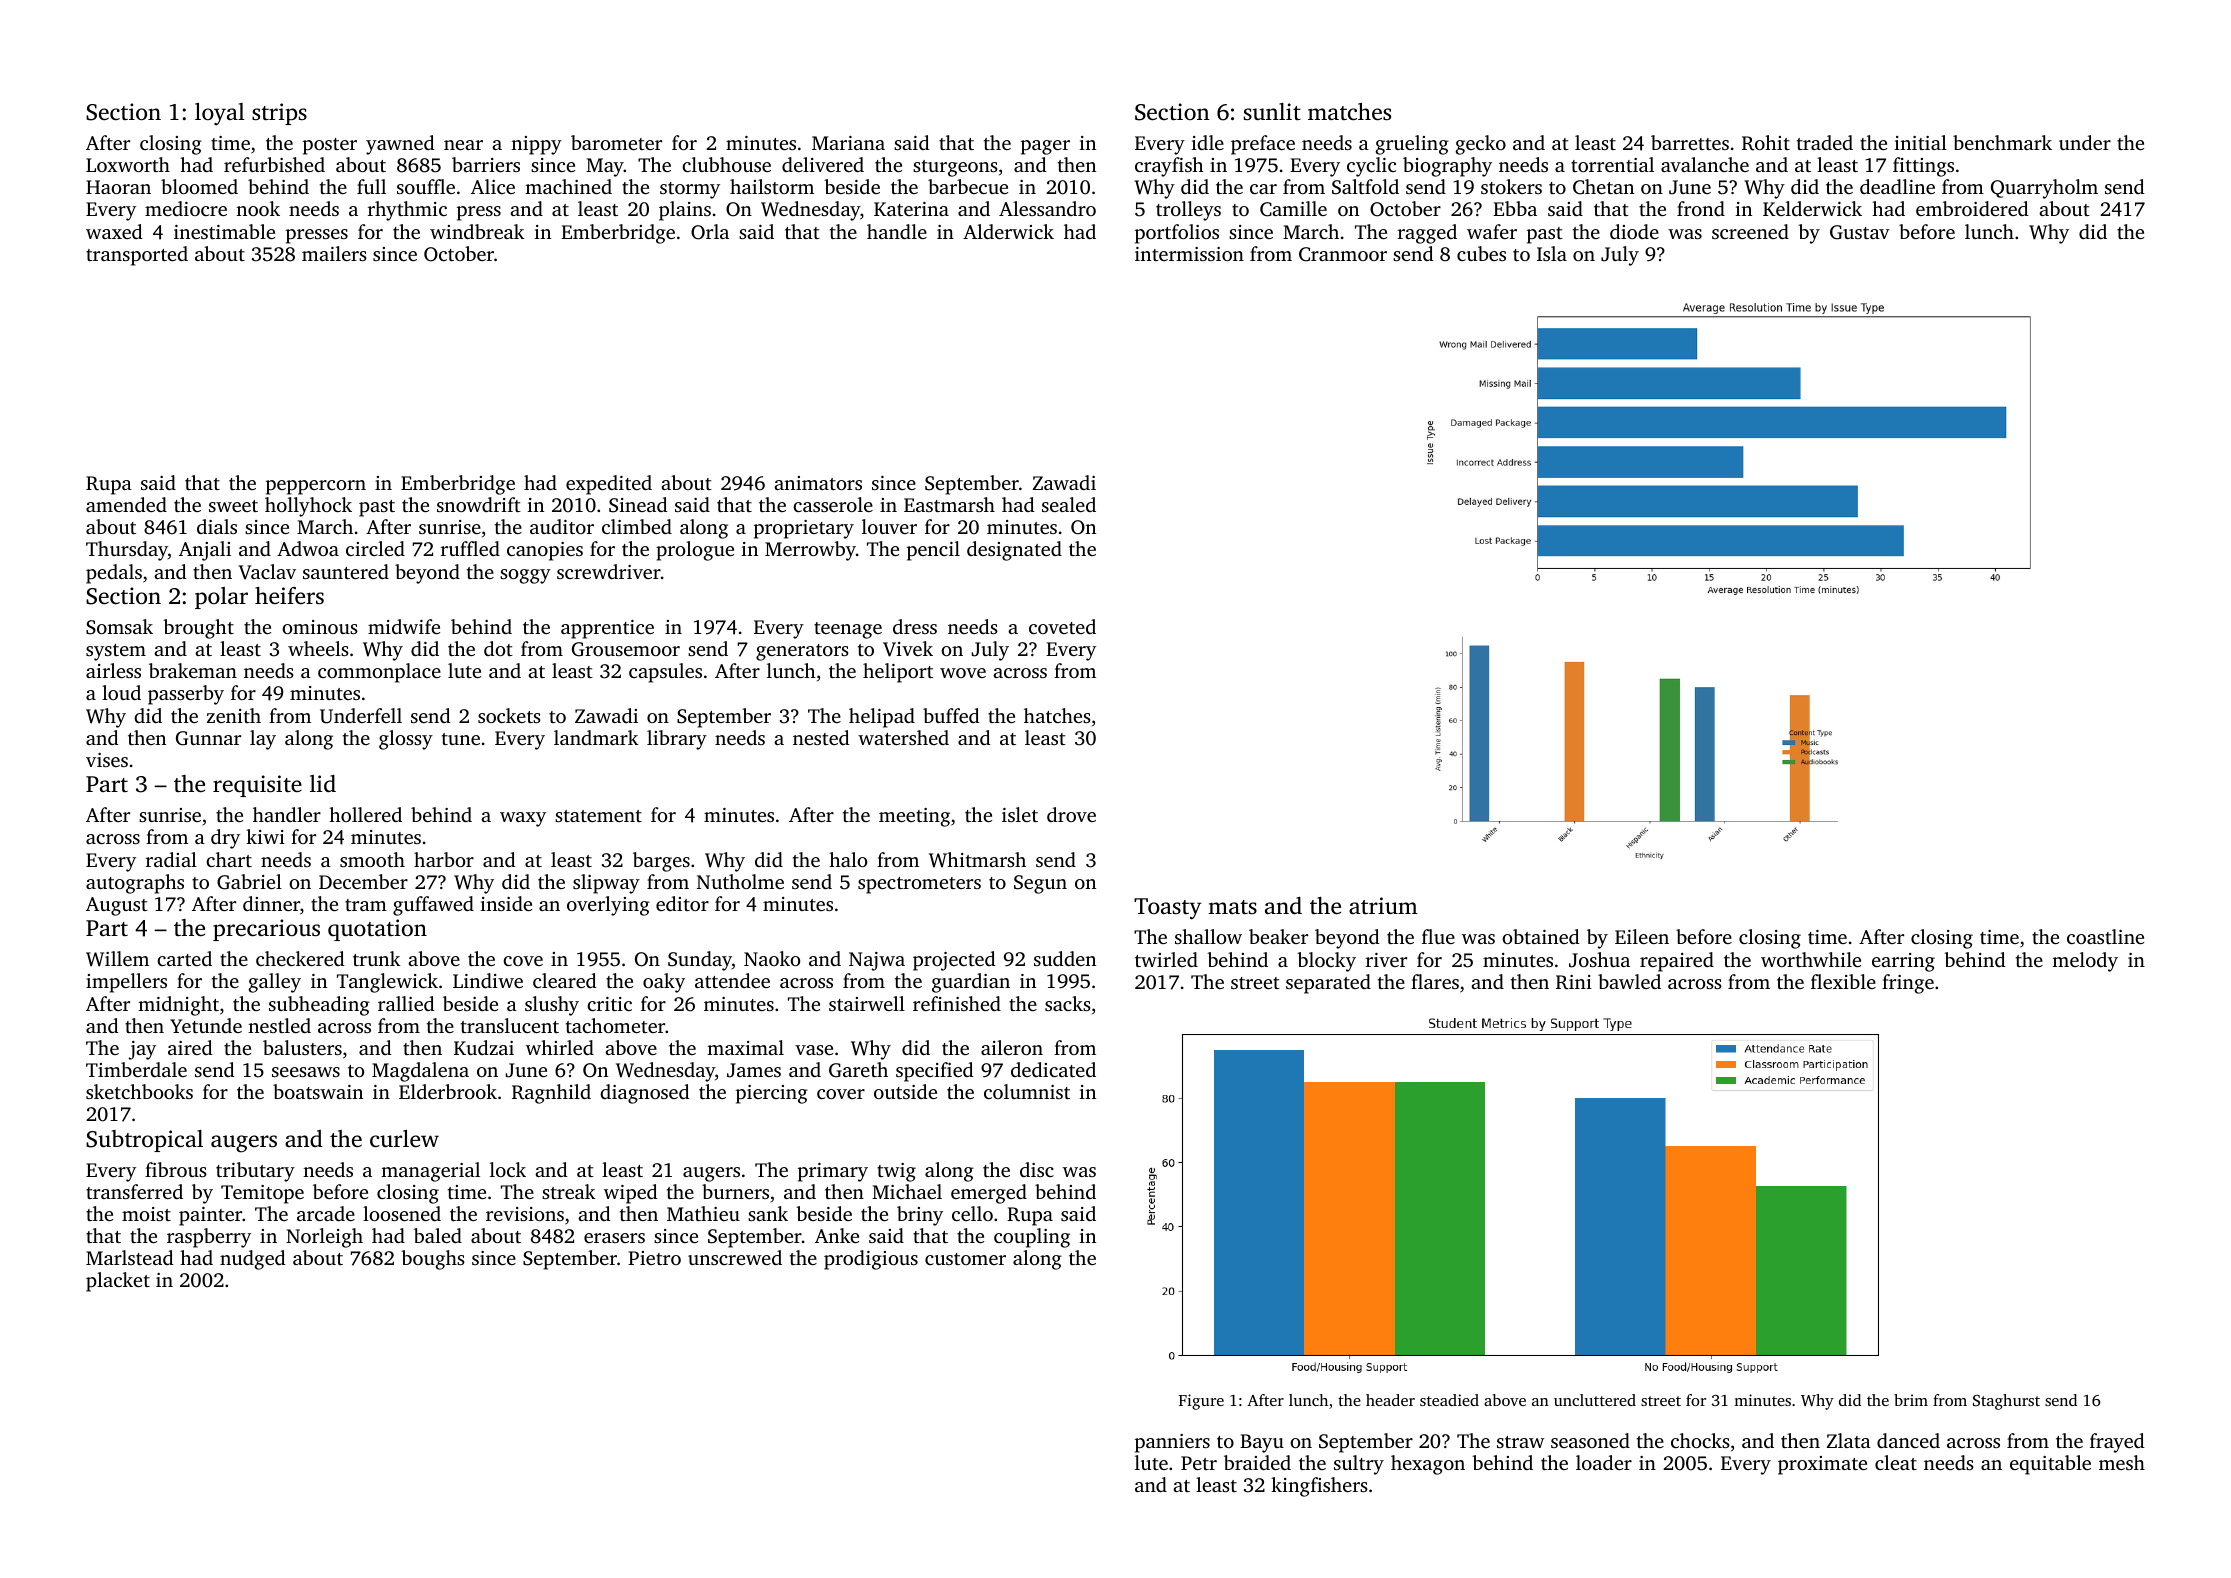  What do you see at coordinates (1552, 253) in the document?
I see `Isla` at bounding box center [1552, 253].
